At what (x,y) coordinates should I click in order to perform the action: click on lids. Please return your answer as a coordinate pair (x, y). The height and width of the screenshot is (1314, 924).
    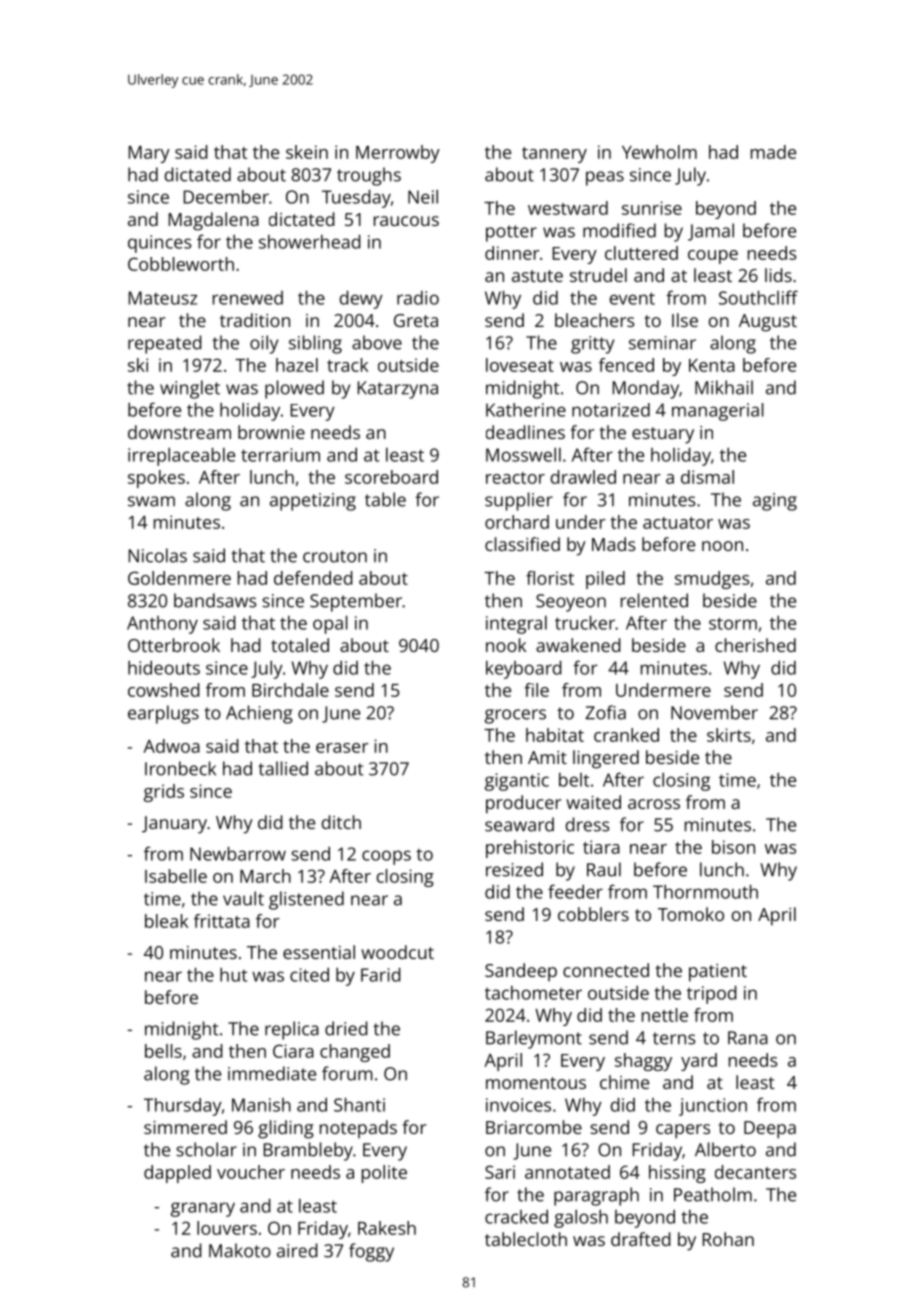
    Looking at the image, I should click on (778, 275).
